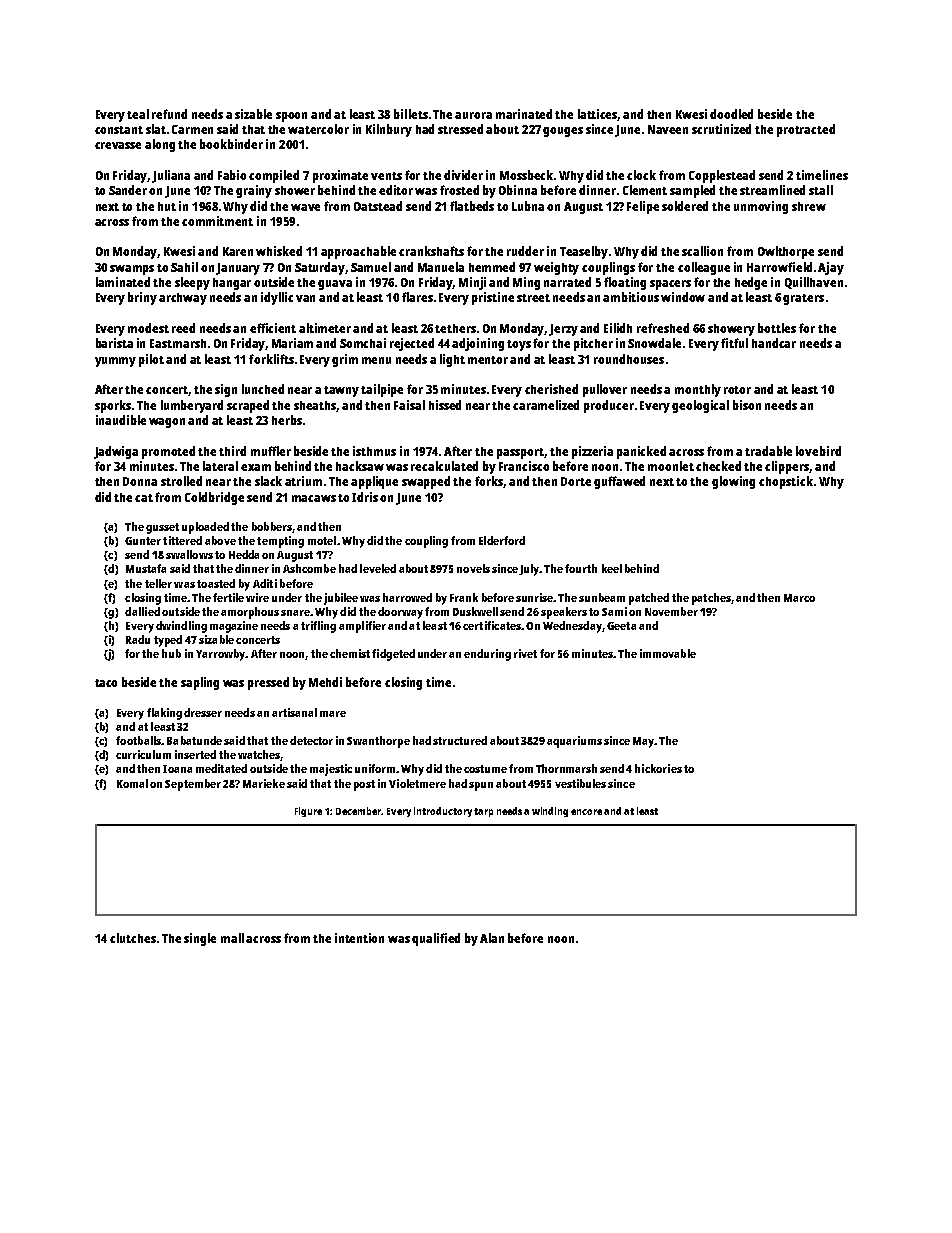 The width and height of the document is (952, 1233). I want to click on Alan, so click(492, 938).
